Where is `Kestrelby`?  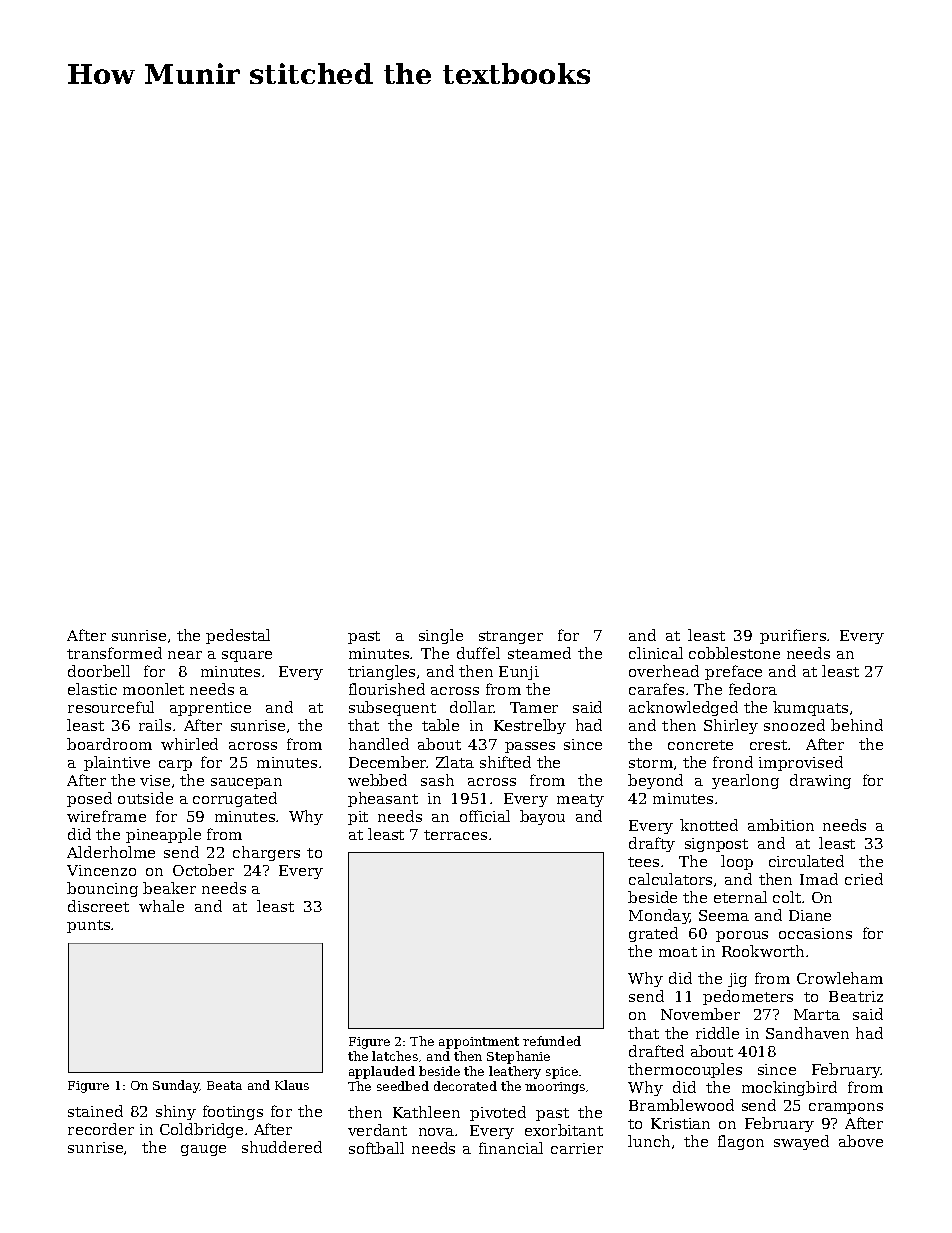 Kestrelby is located at coordinates (530, 726).
